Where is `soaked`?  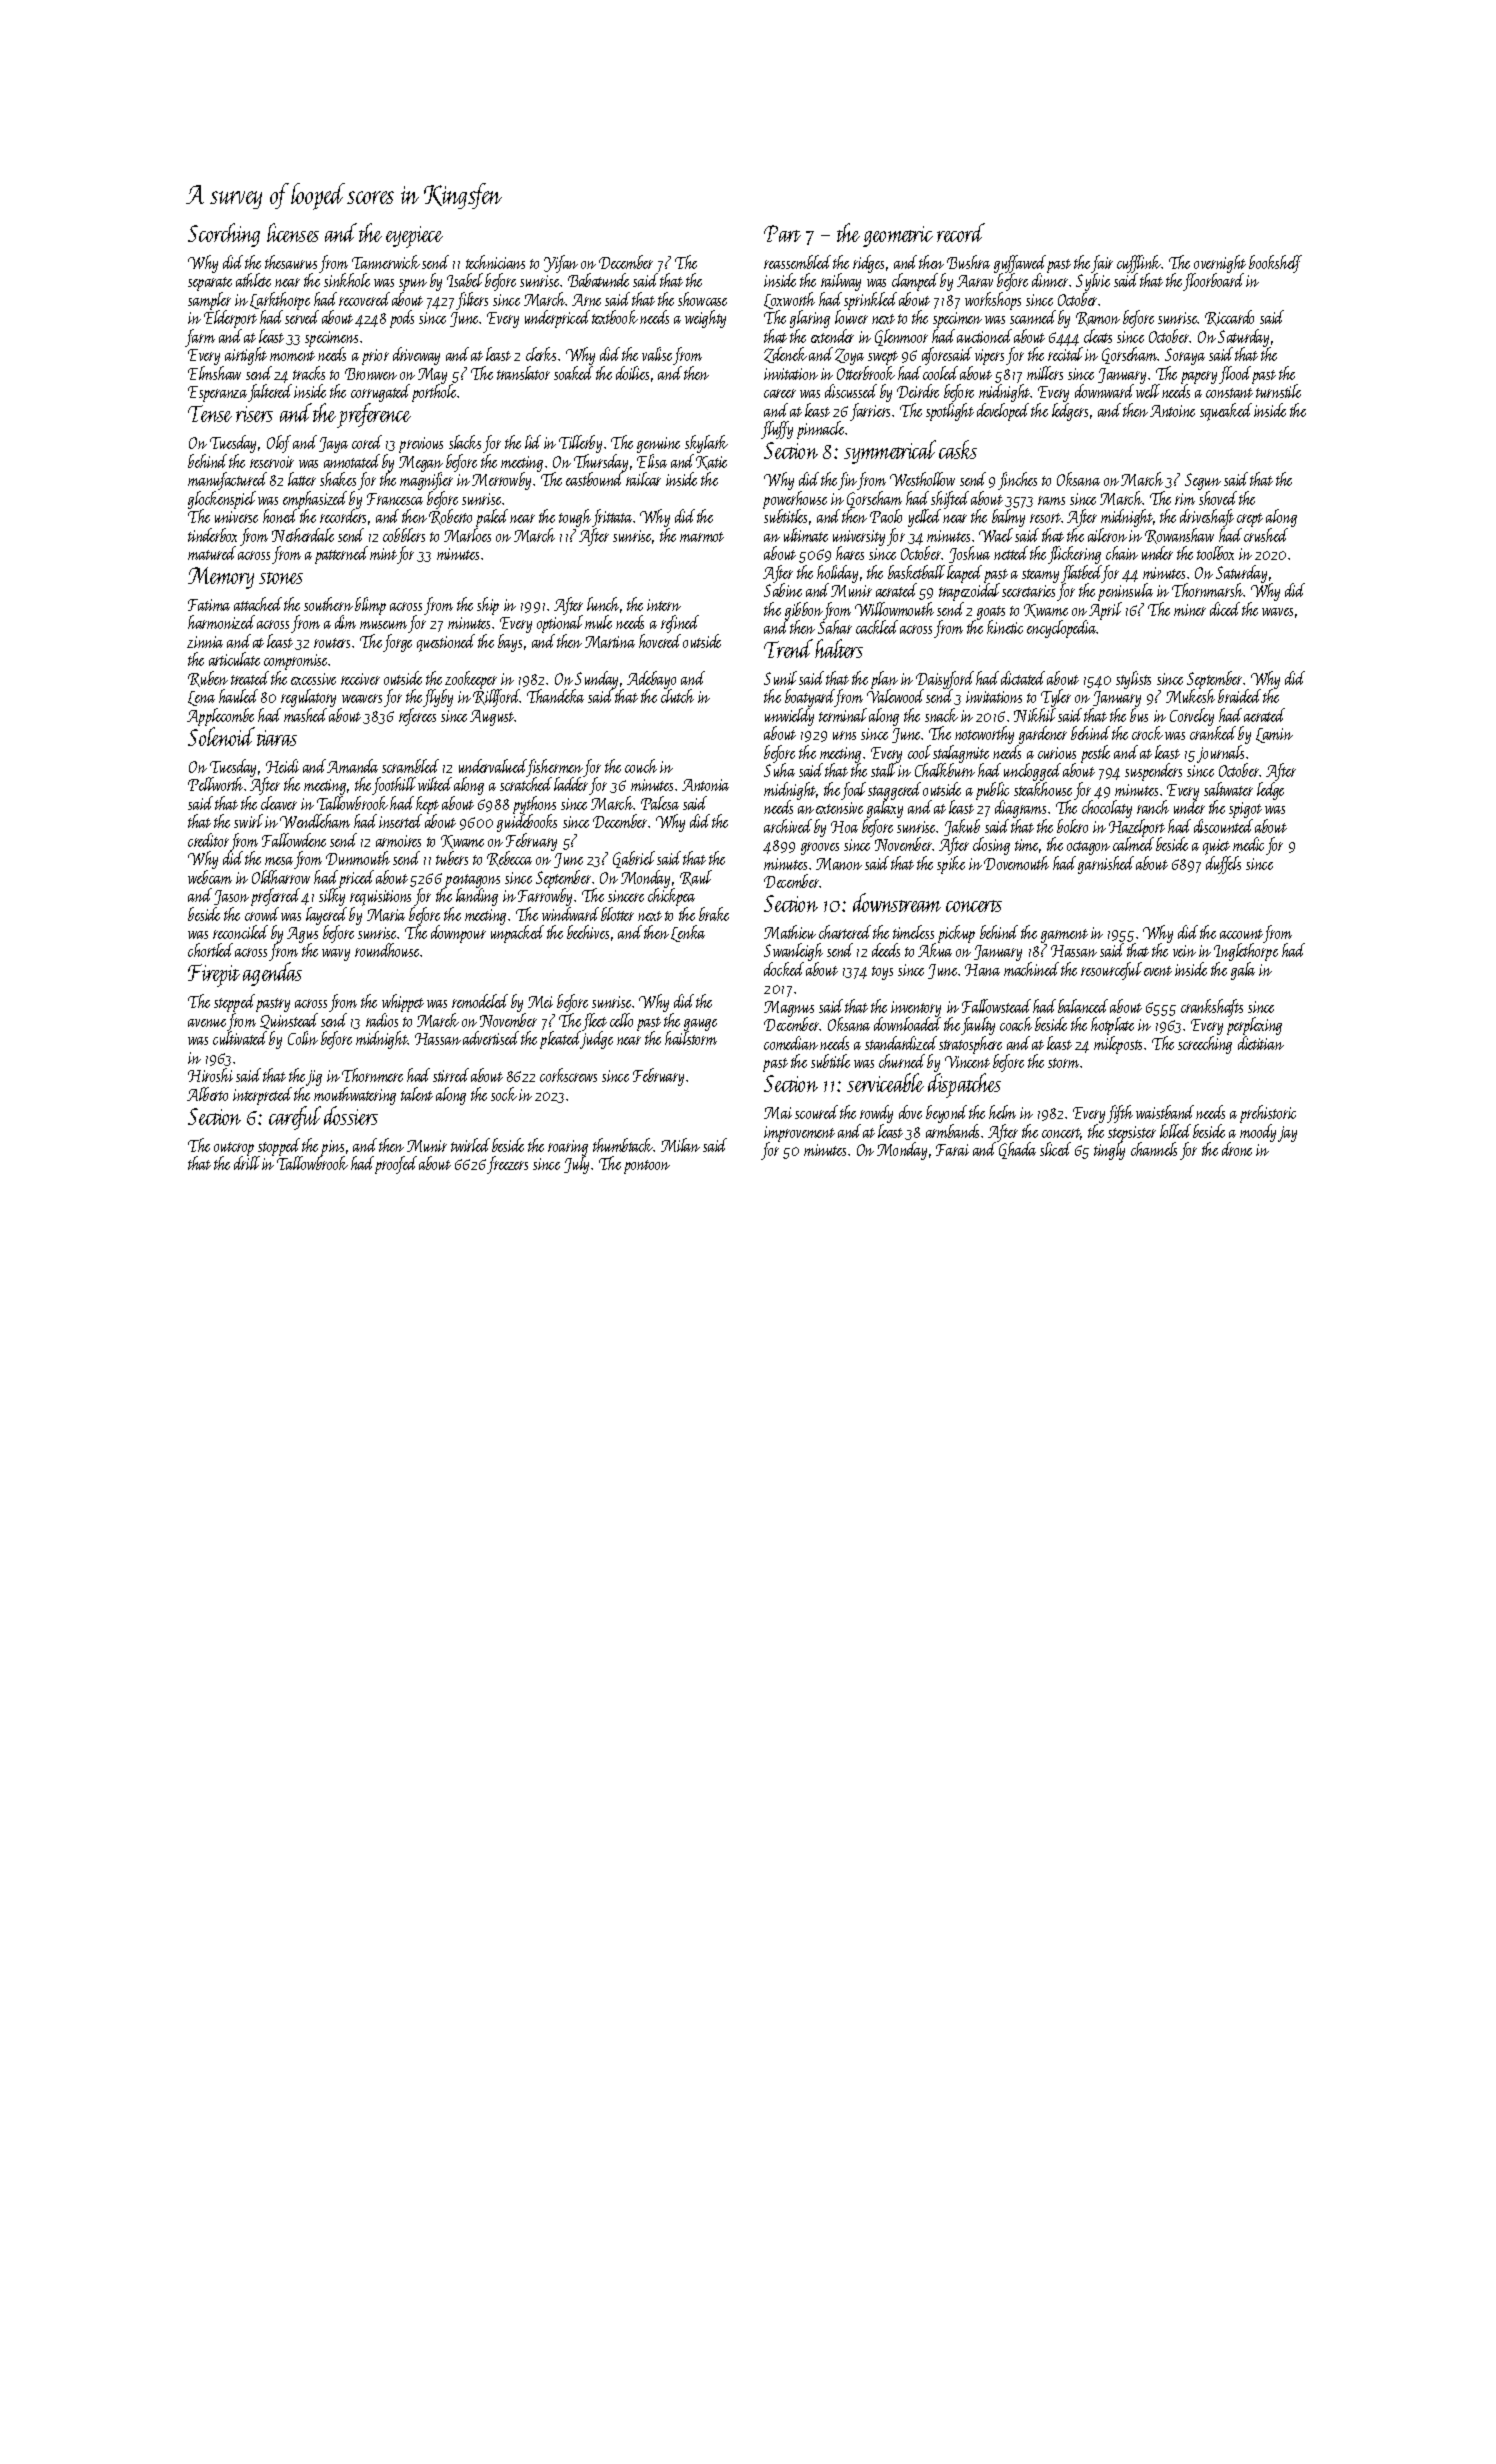 soaked is located at coordinates (573, 373).
